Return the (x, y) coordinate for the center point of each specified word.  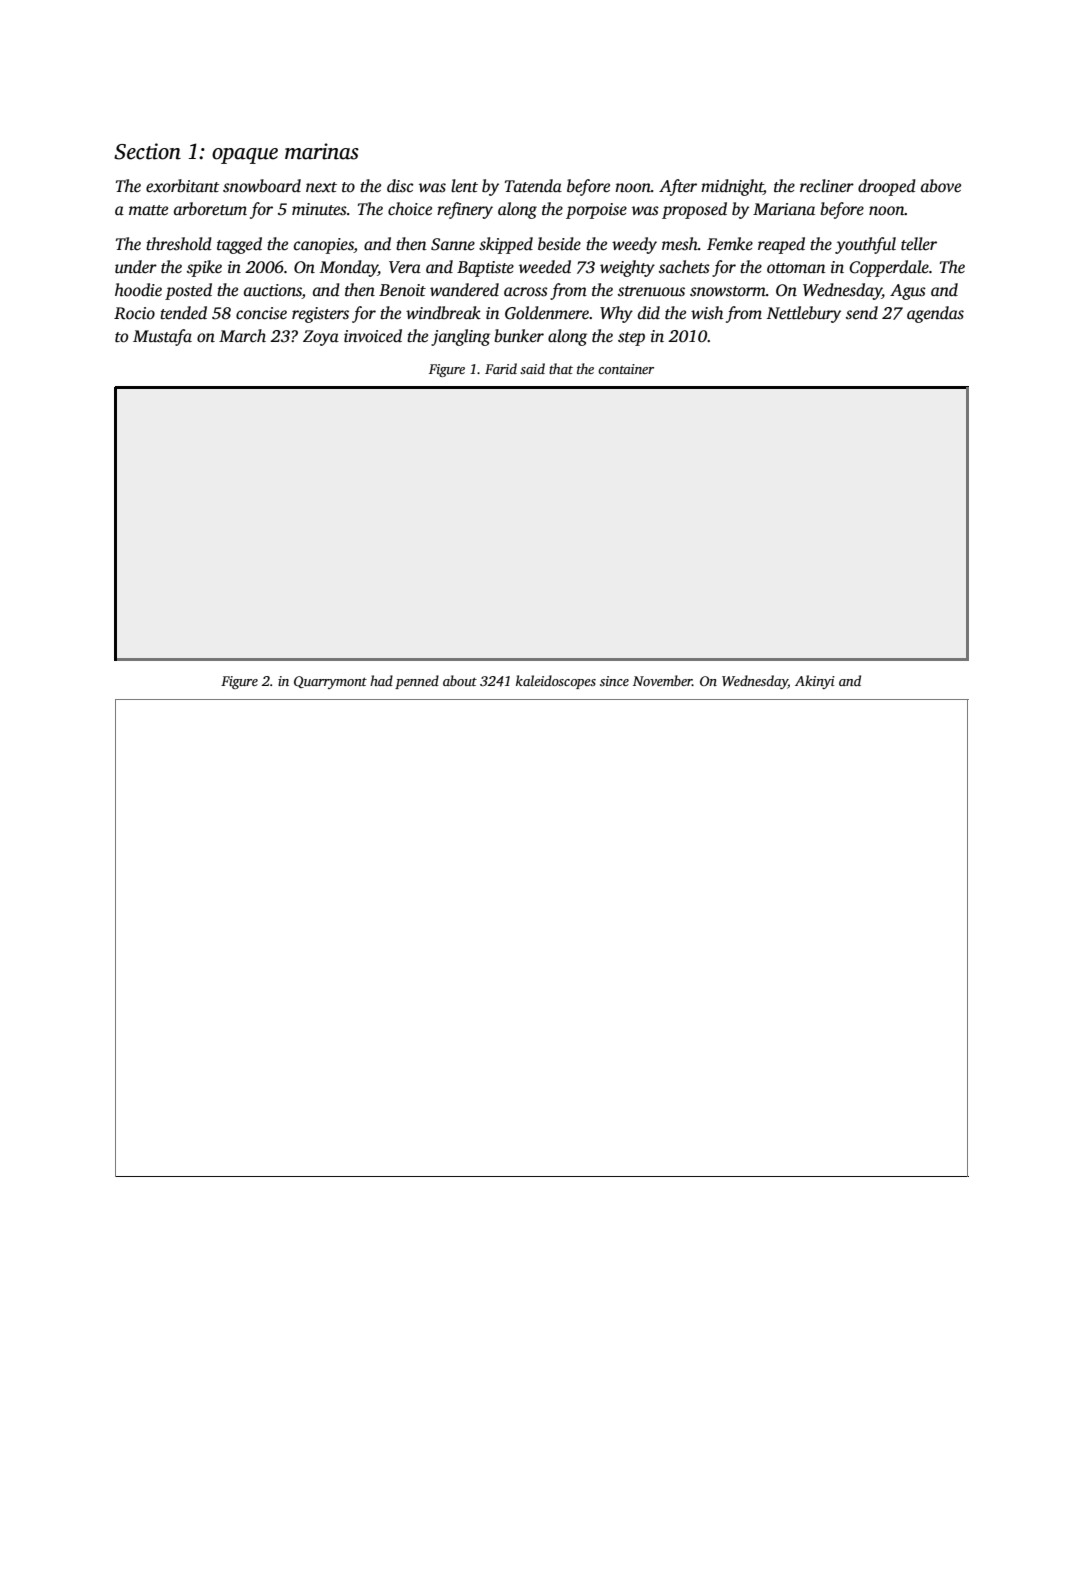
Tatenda (533, 186)
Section (147, 151)
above (941, 186)
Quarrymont (330, 682)
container (626, 369)
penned (417, 682)
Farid (501, 368)
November (662, 680)
